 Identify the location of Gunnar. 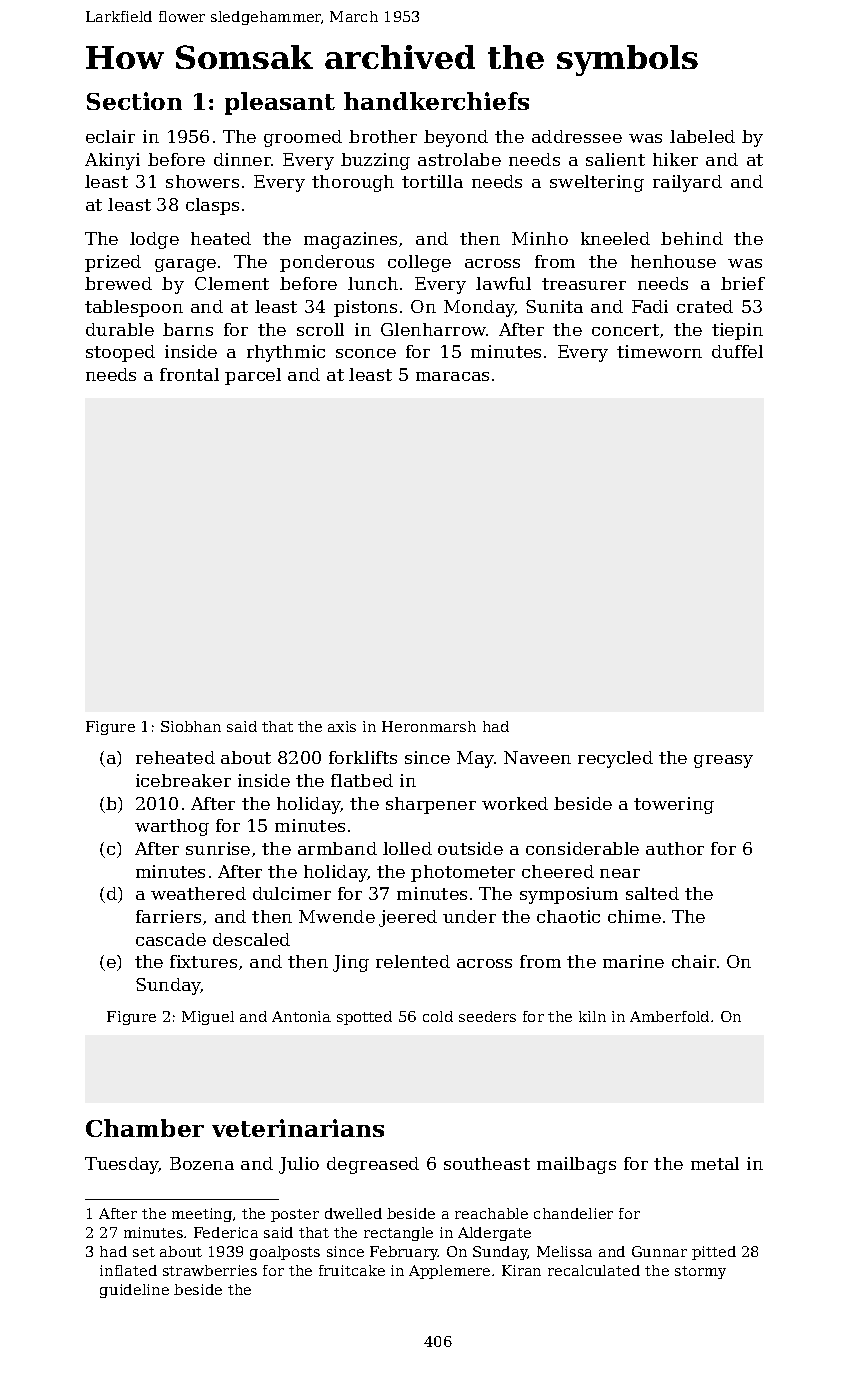
(659, 1251).
